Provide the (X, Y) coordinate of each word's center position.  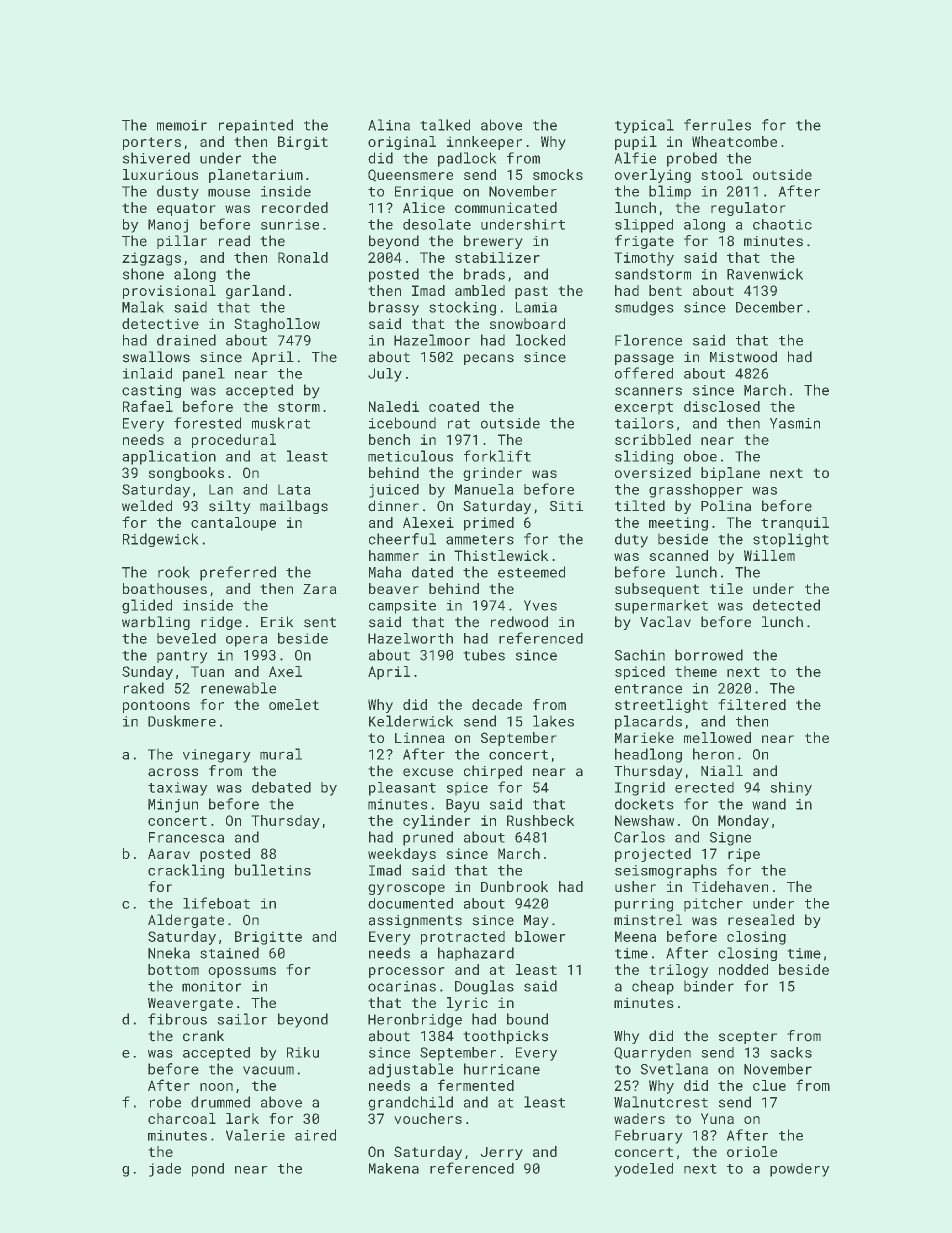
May (536, 921)
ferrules (717, 125)
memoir (182, 125)
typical (644, 126)
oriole (752, 1151)
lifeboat (216, 903)
